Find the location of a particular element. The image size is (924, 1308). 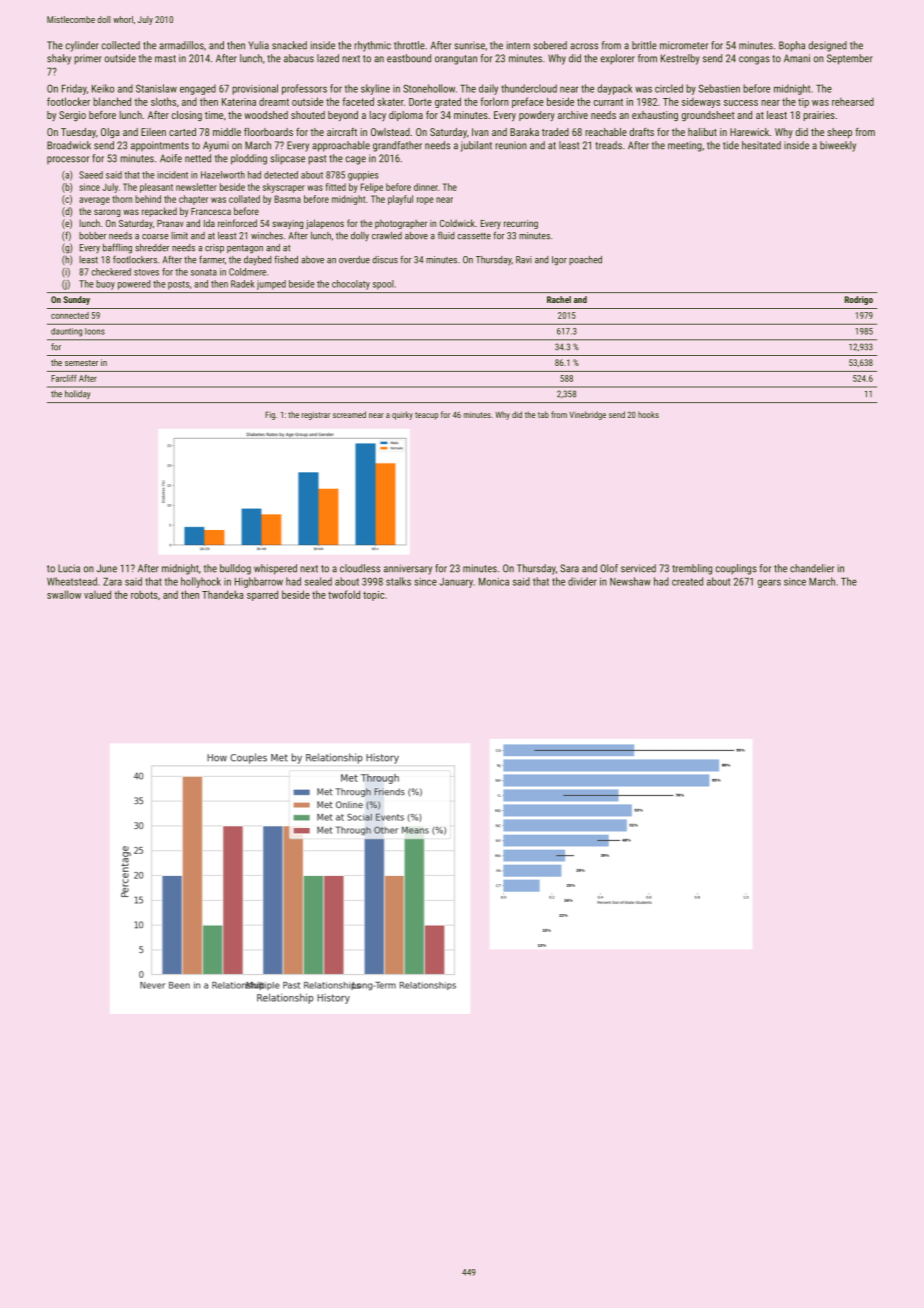

armadillos is located at coordinates (181, 45).
